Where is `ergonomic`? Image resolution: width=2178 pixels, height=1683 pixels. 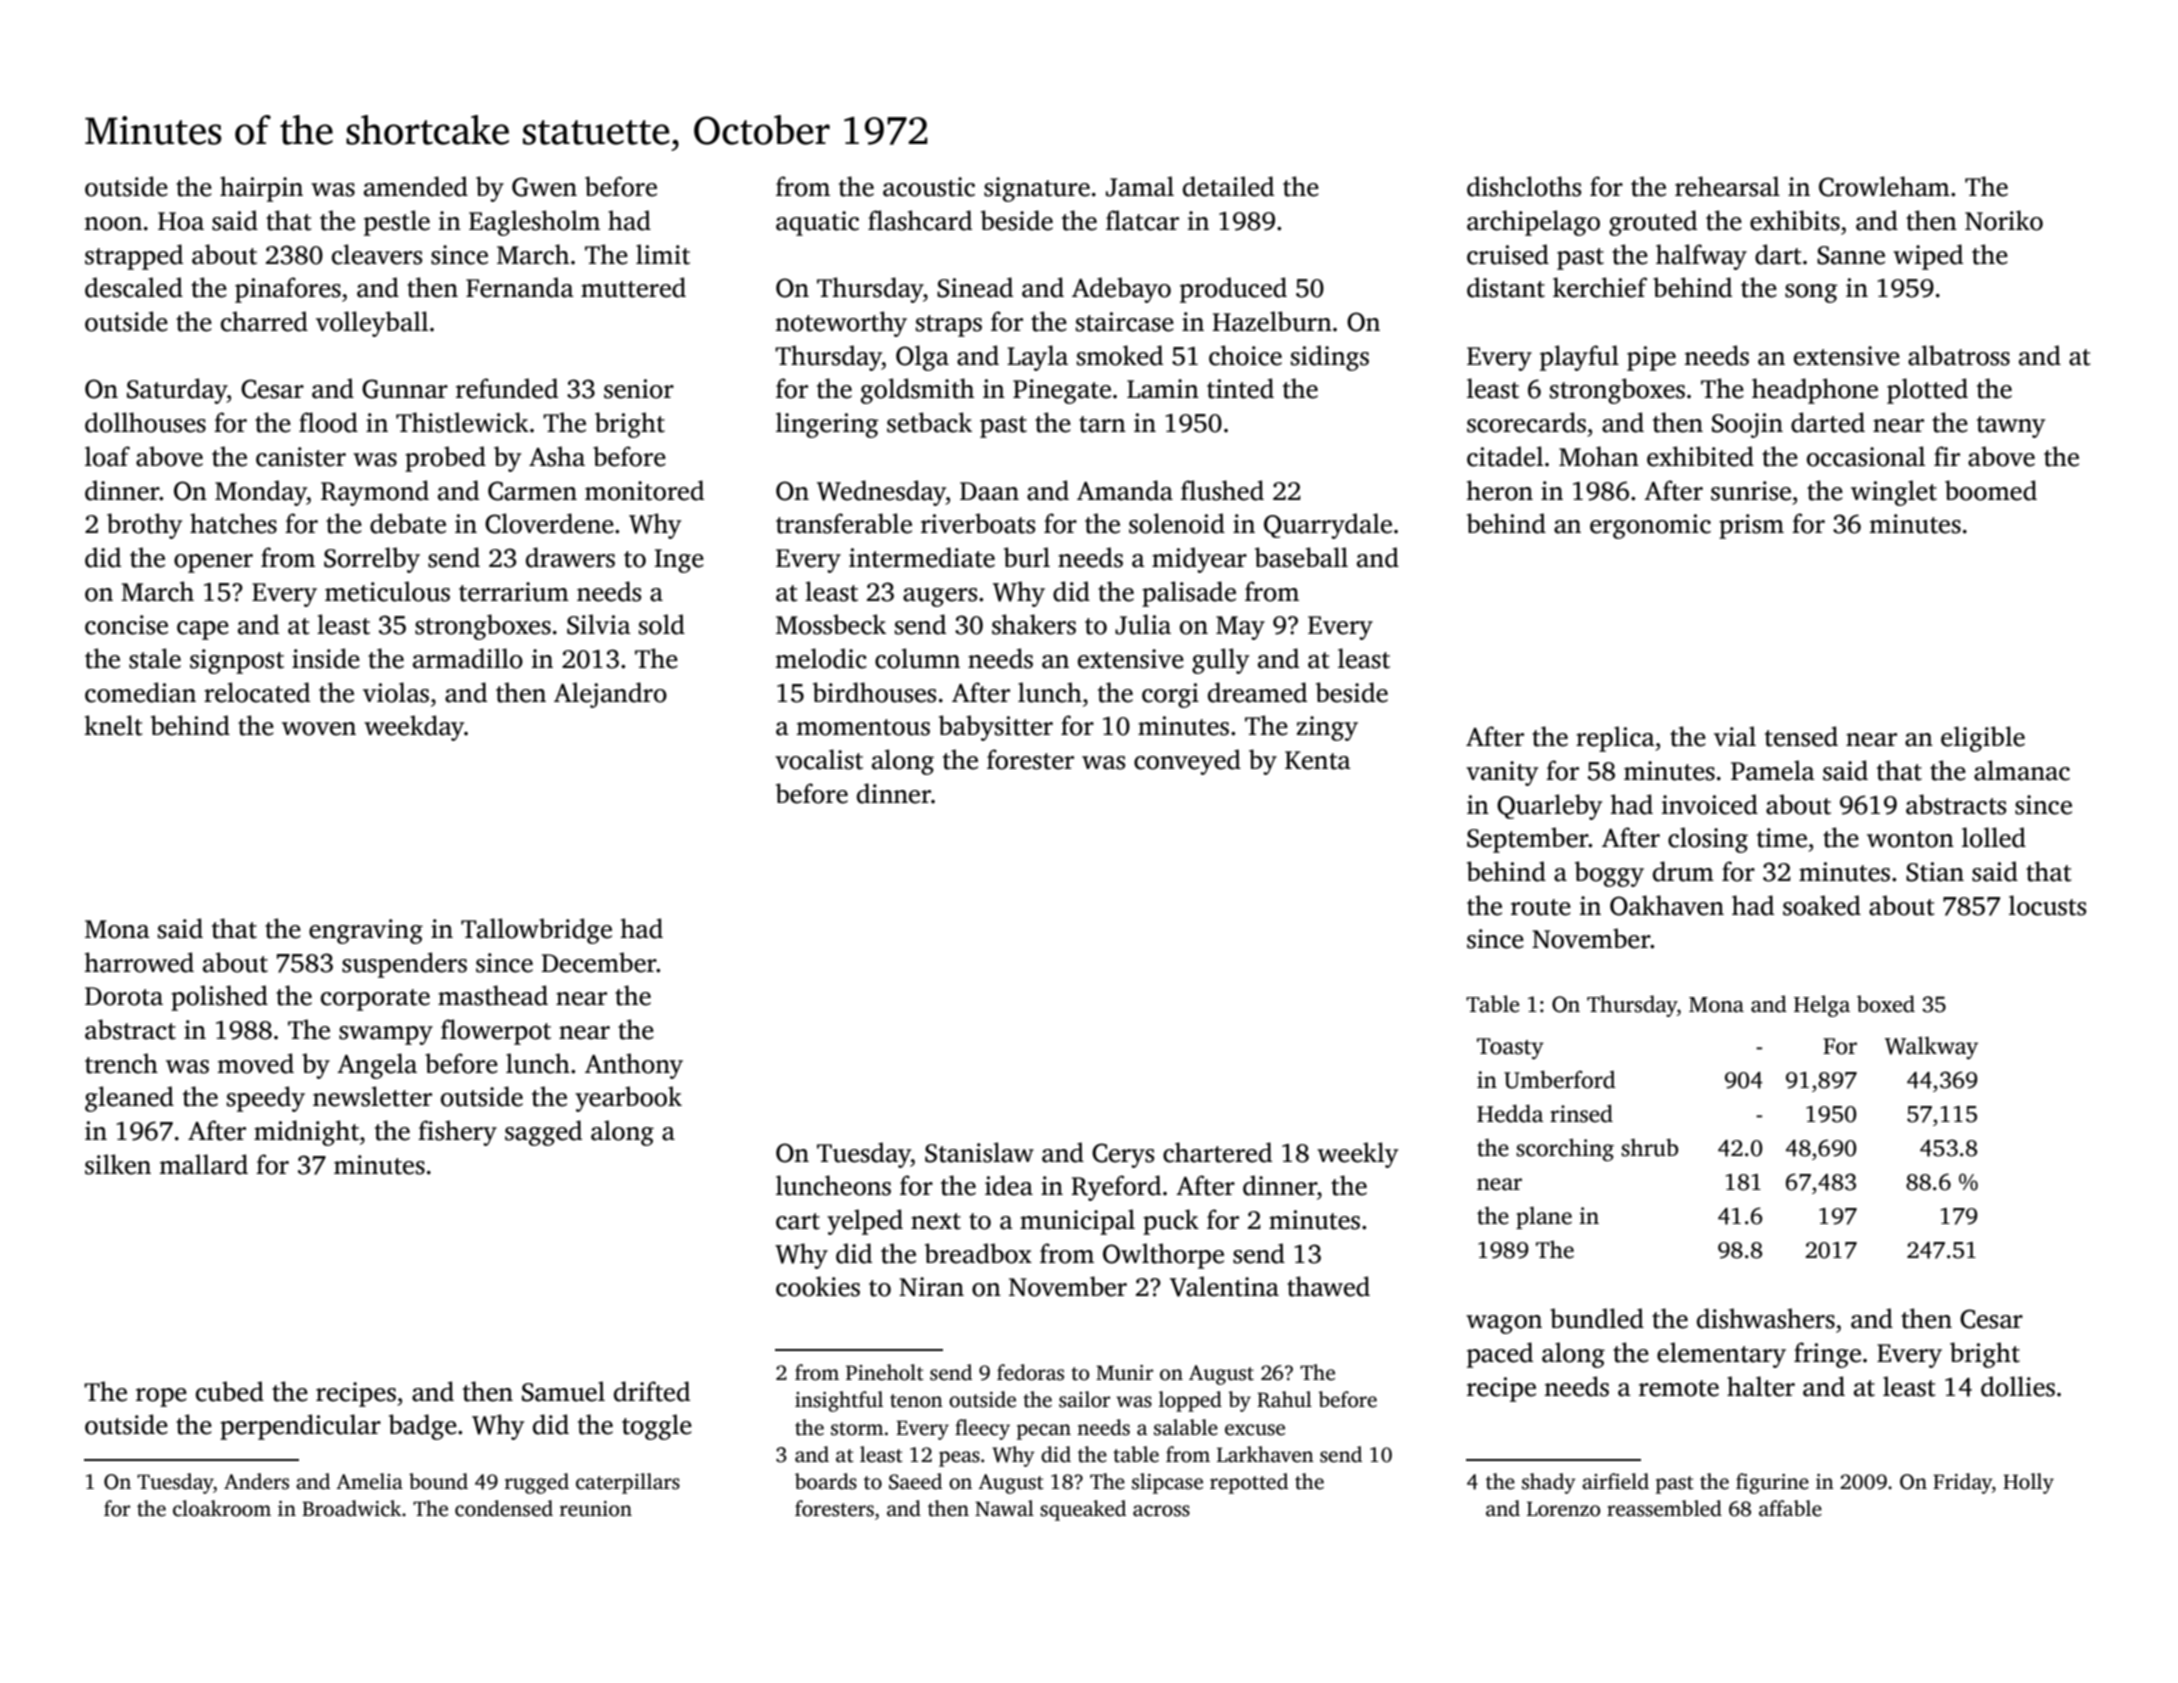 ergonomic is located at coordinates (1650, 526).
